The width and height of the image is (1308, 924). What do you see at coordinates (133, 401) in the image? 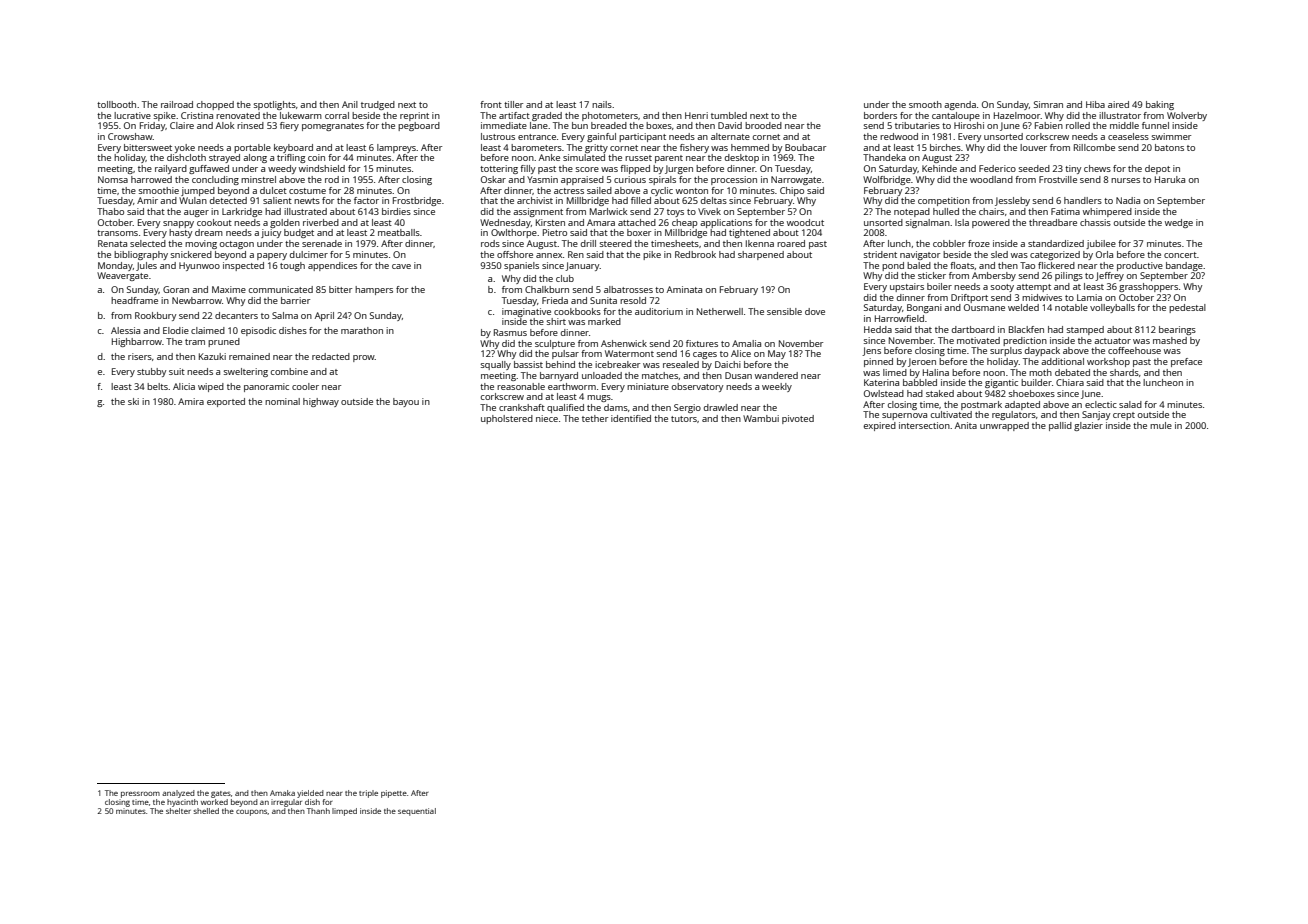
I see `ski` at bounding box center [133, 401].
